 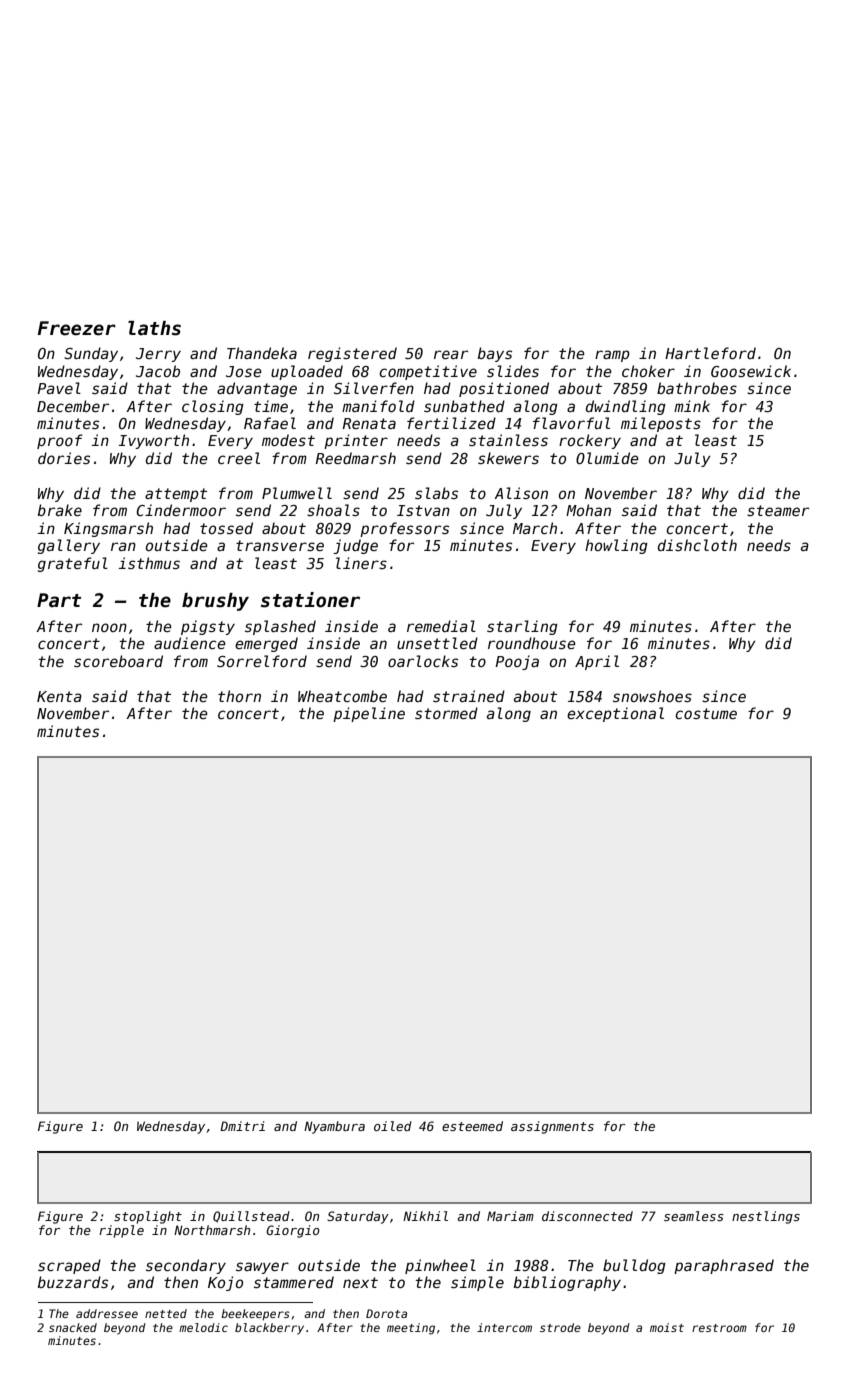 I want to click on pigsty, so click(x=208, y=627).
